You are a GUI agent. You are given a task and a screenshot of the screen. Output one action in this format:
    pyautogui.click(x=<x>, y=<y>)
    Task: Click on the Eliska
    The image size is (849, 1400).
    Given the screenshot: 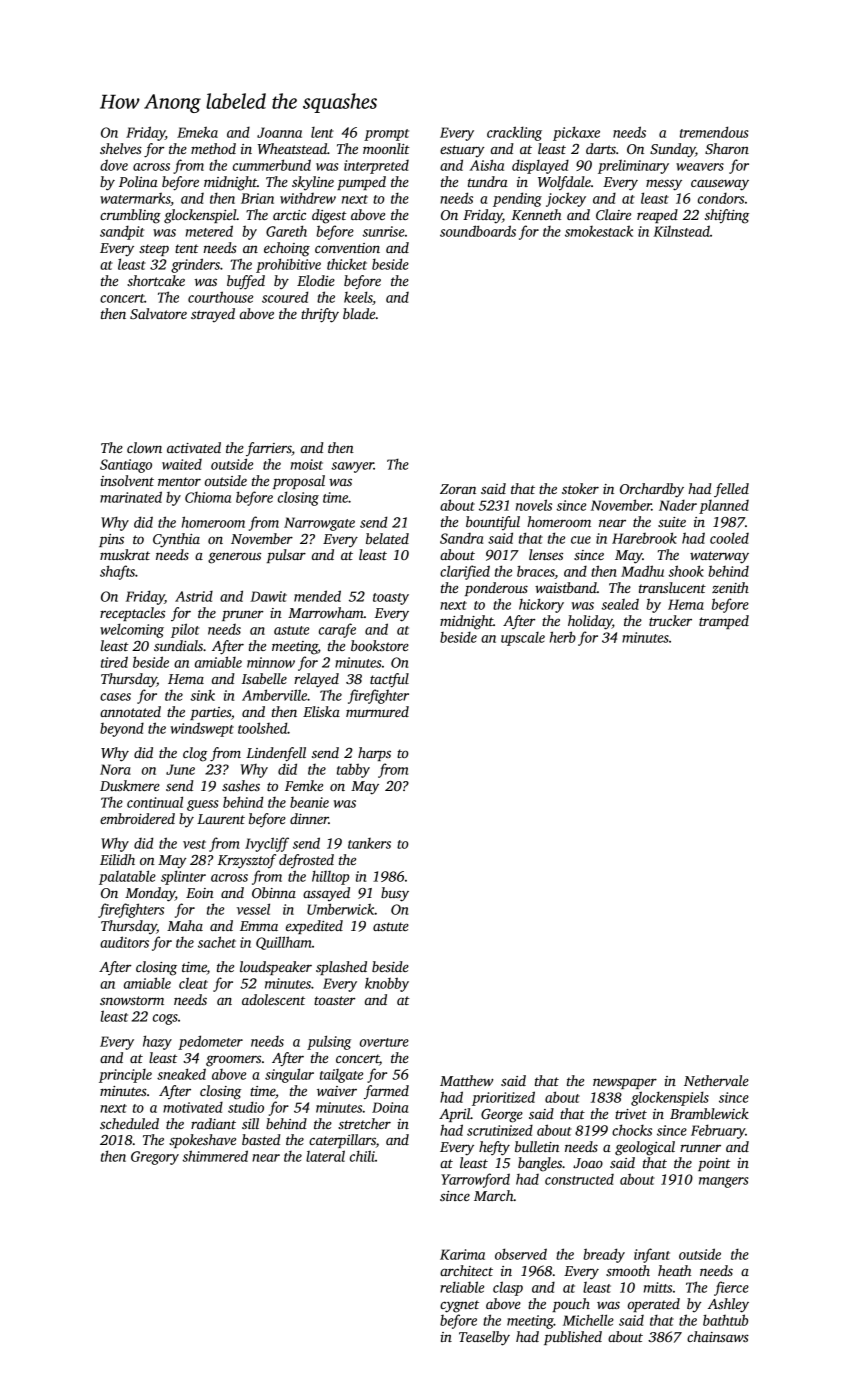 What is the action you would take?
    pyautogui.click(x=321, y=711)
